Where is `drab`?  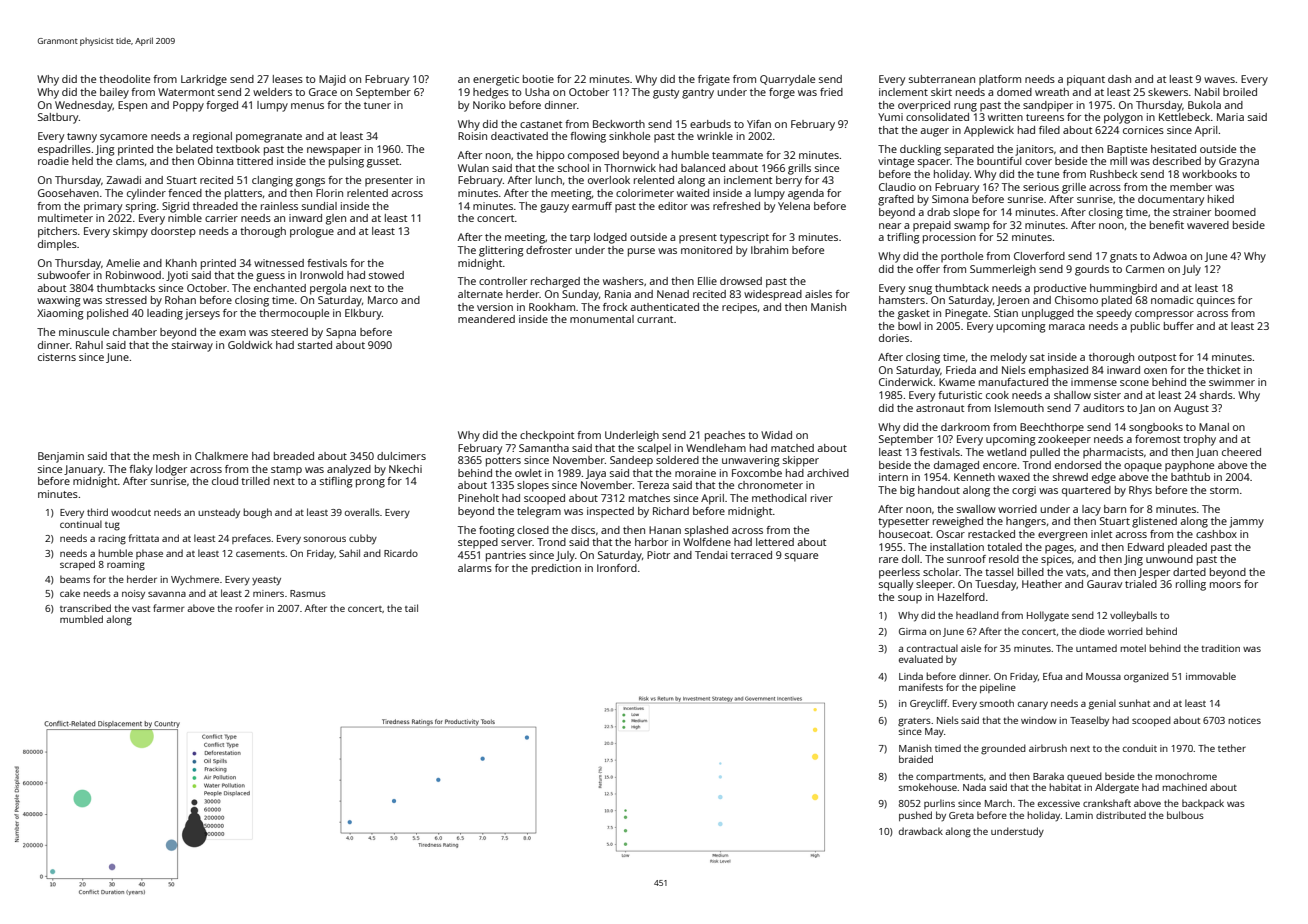
drab is located at coordinates (938, 212).
